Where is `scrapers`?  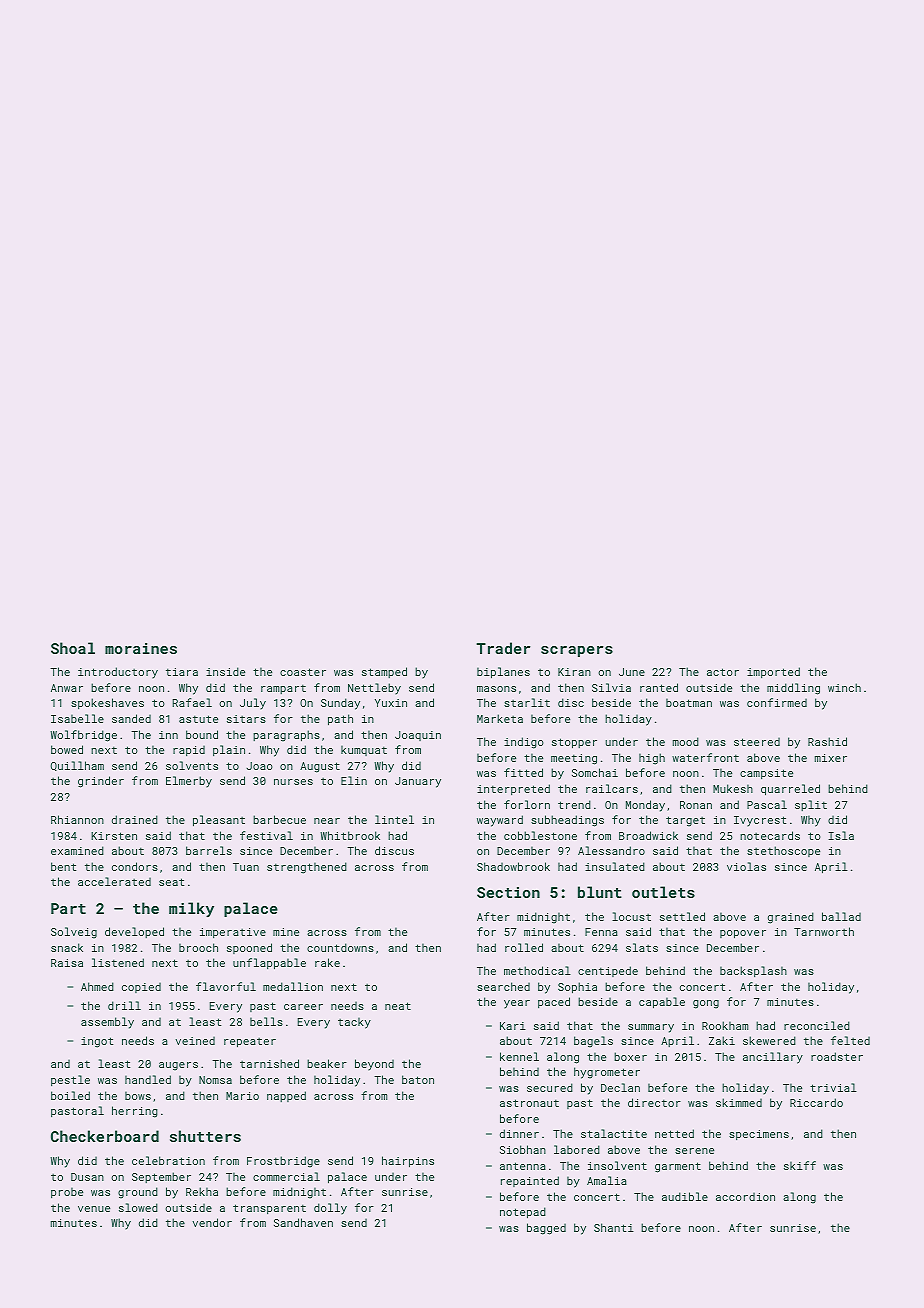 scrapers is located at coordinates (577, 651).
